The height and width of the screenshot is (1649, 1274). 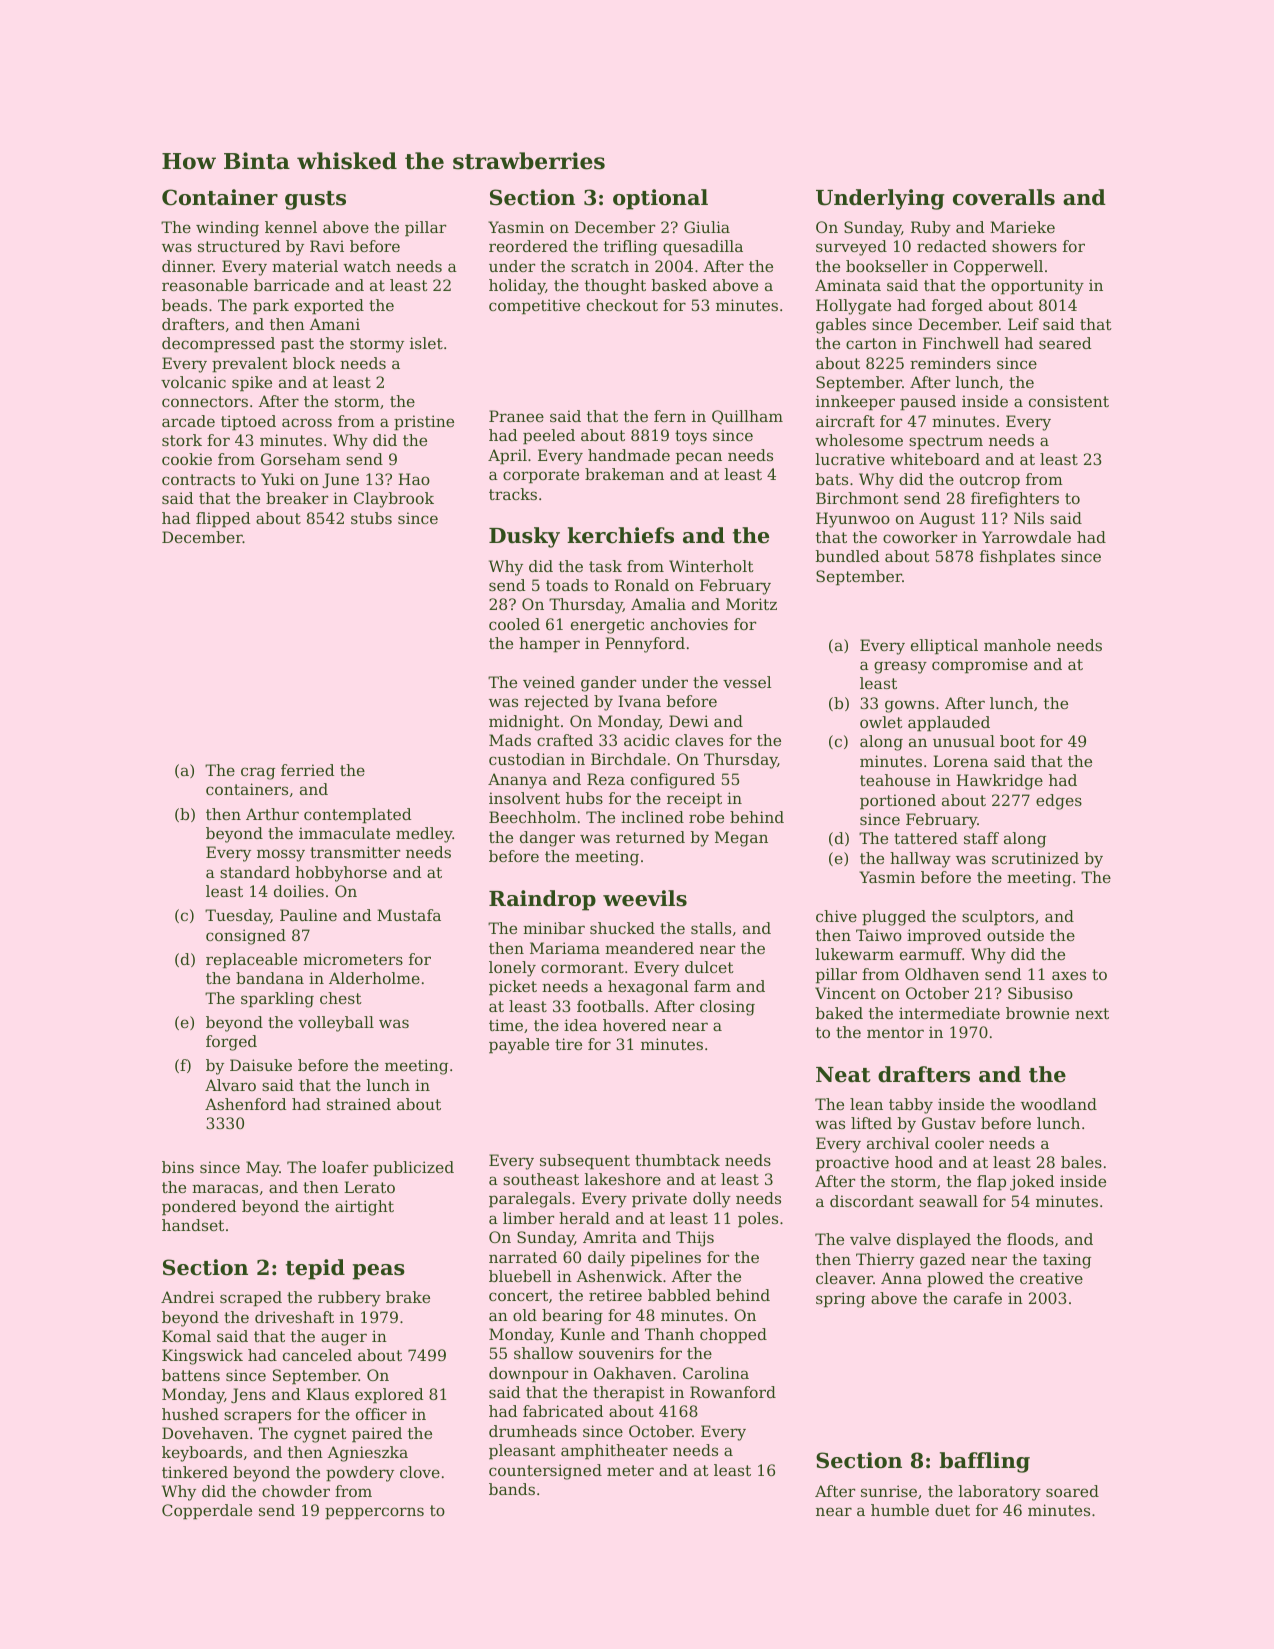 I want to click on replaceable, so click(x=251, y=961).
